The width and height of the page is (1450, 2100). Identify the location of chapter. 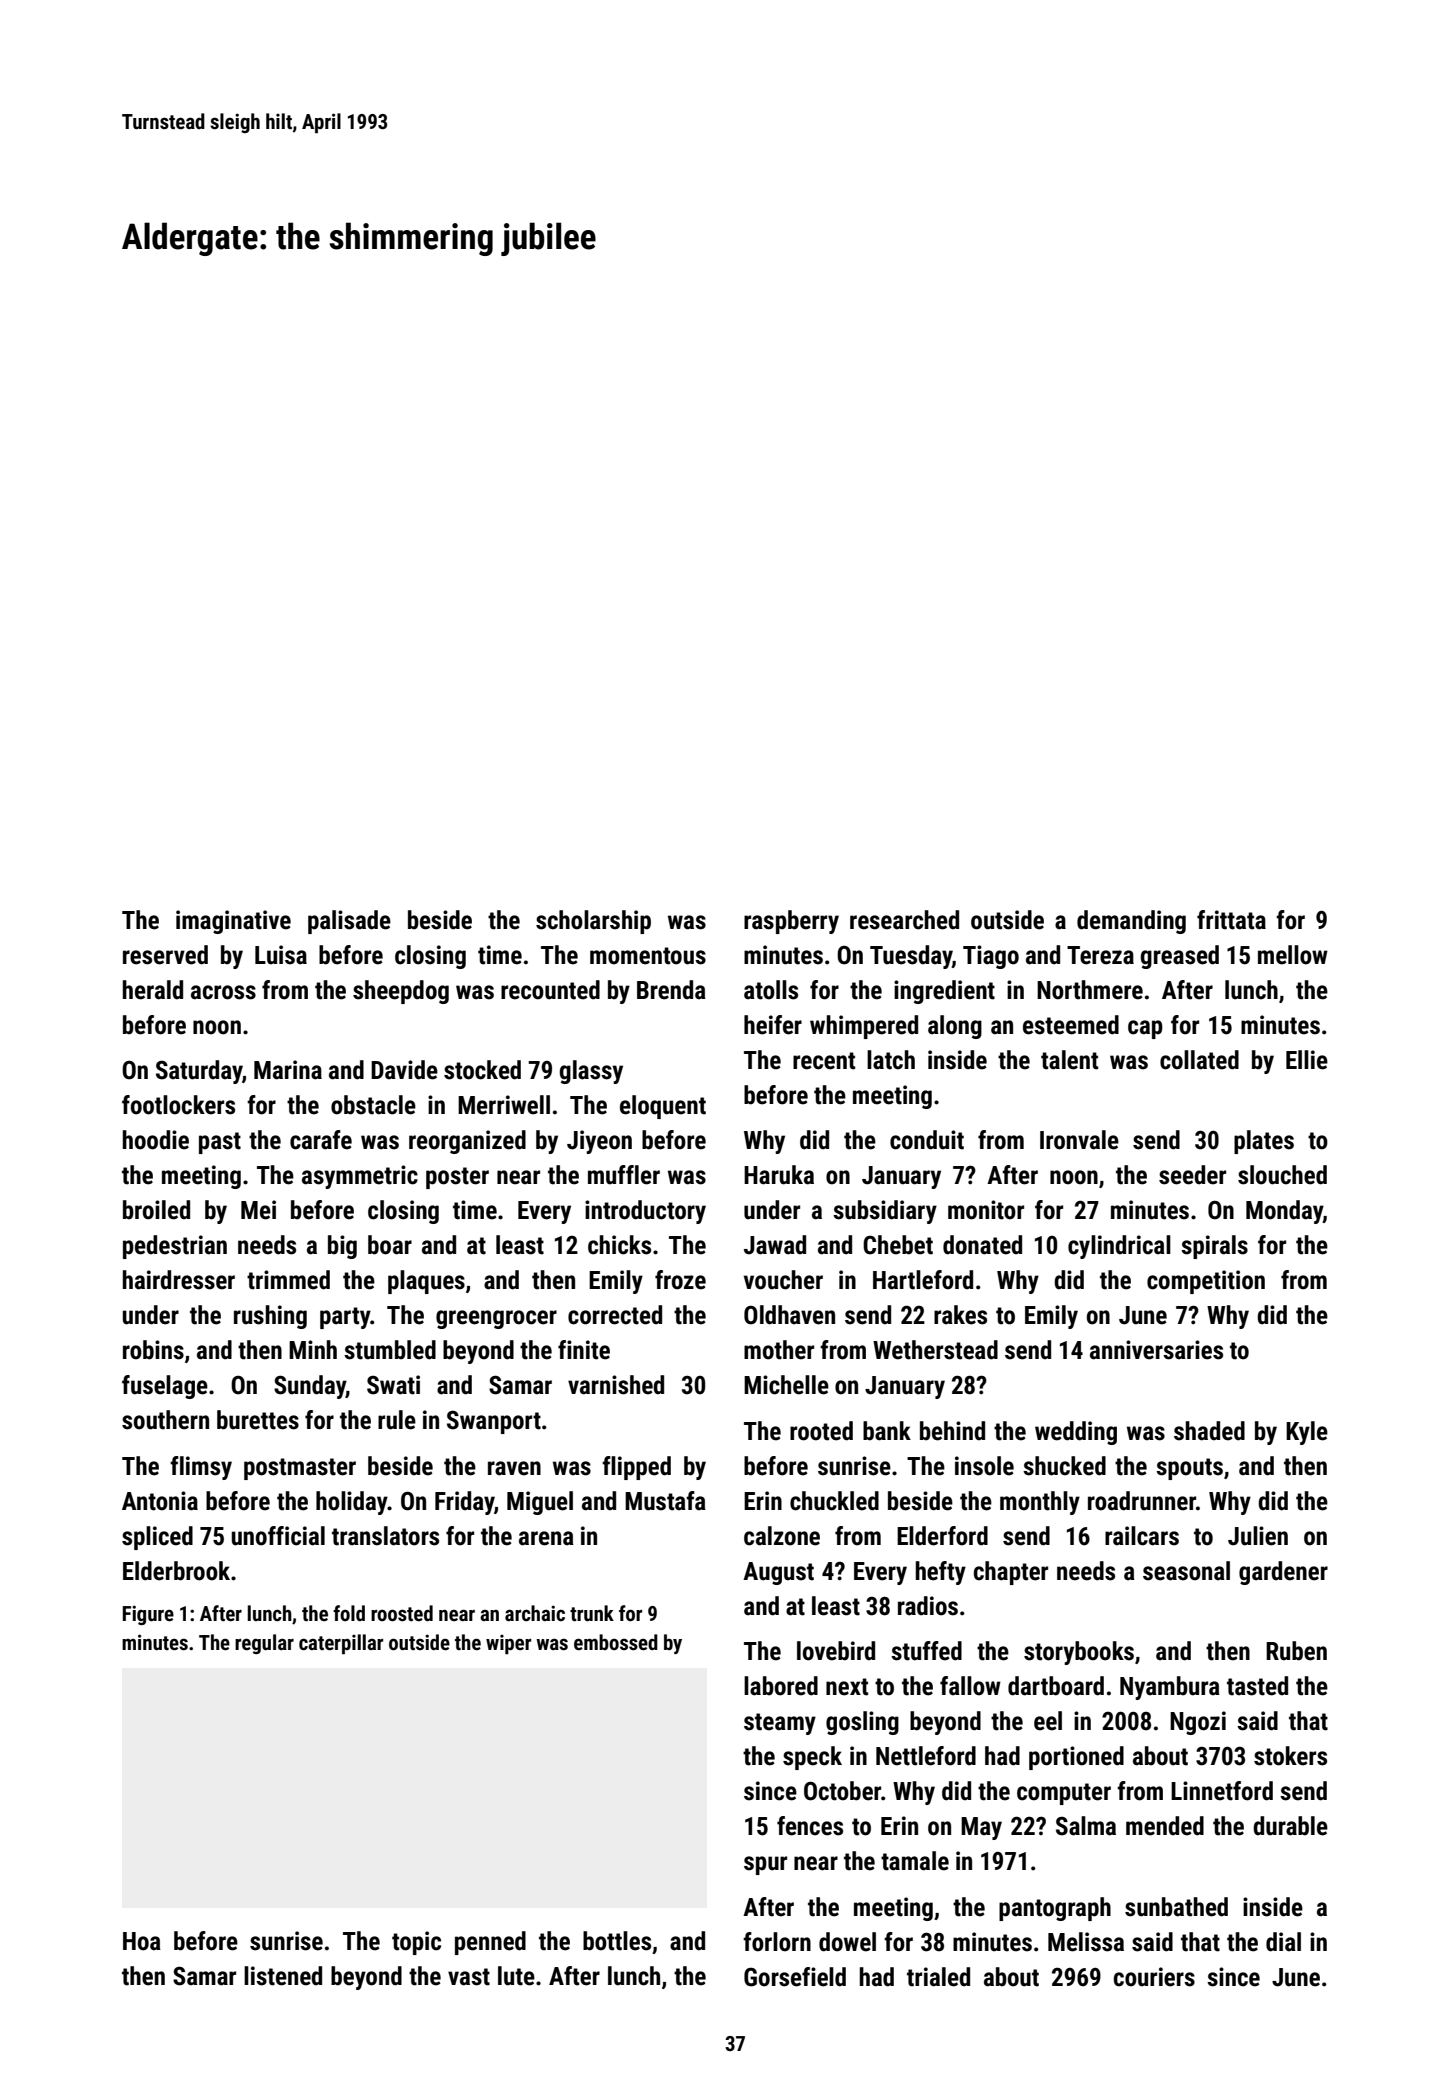
(1011, 1573).
